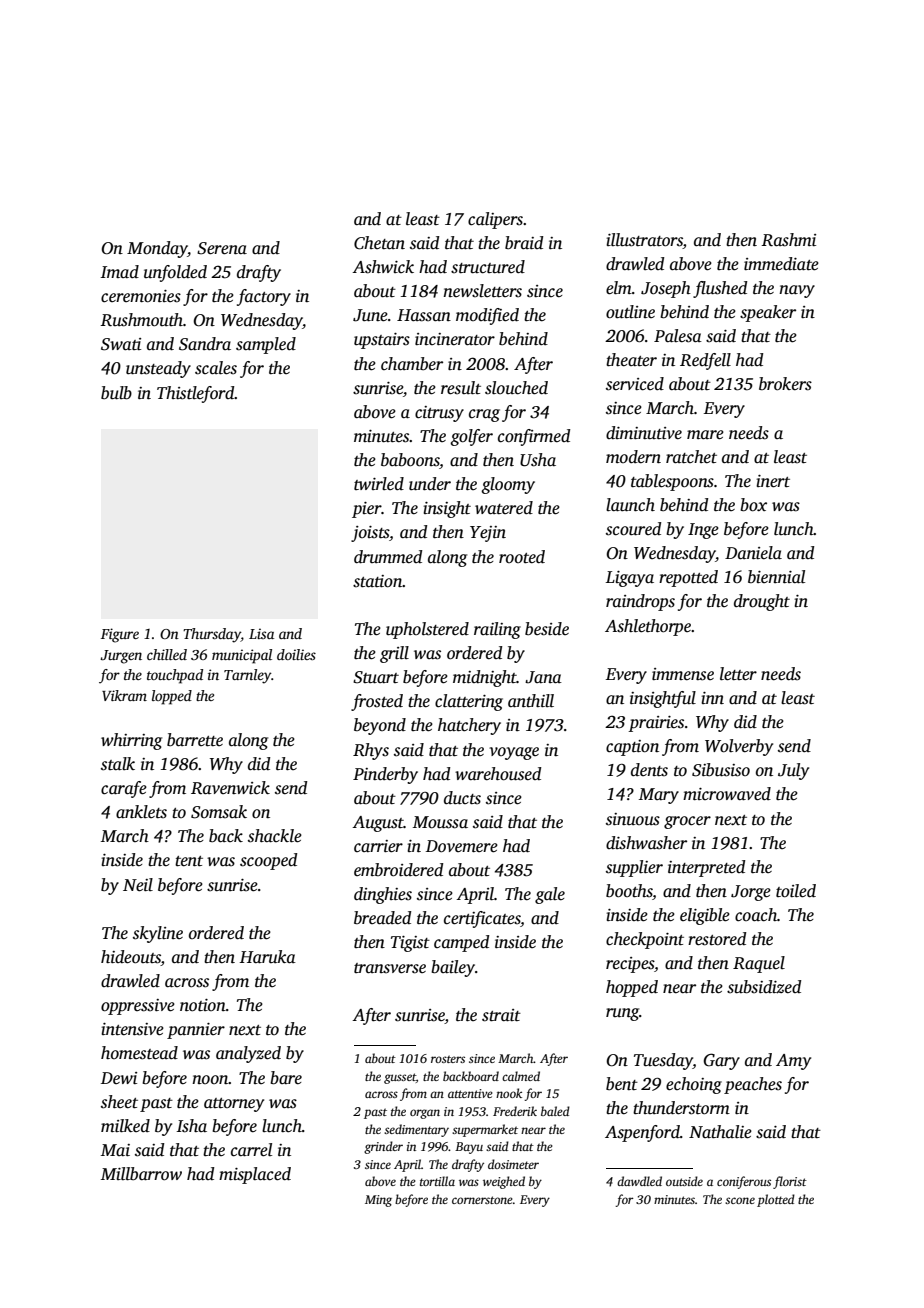  What do you see at coordinates (455, 339) in the document?
I see `incinerator` at bounding box center [455, 339].
